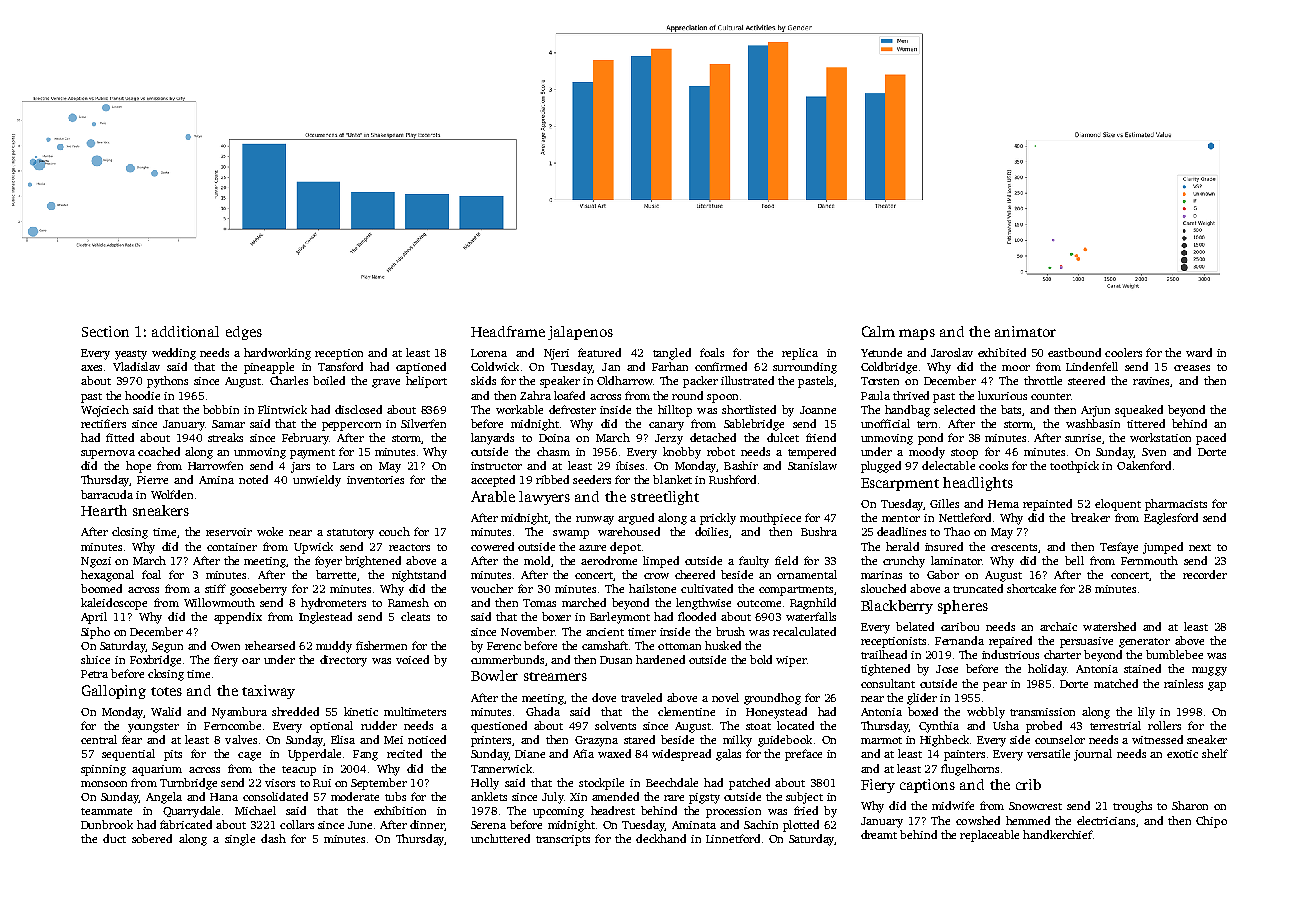 The width and height of the image is (1308, 924). Describe the element at coordinates (555, 676) in the image. I see `streamers` at that location.
